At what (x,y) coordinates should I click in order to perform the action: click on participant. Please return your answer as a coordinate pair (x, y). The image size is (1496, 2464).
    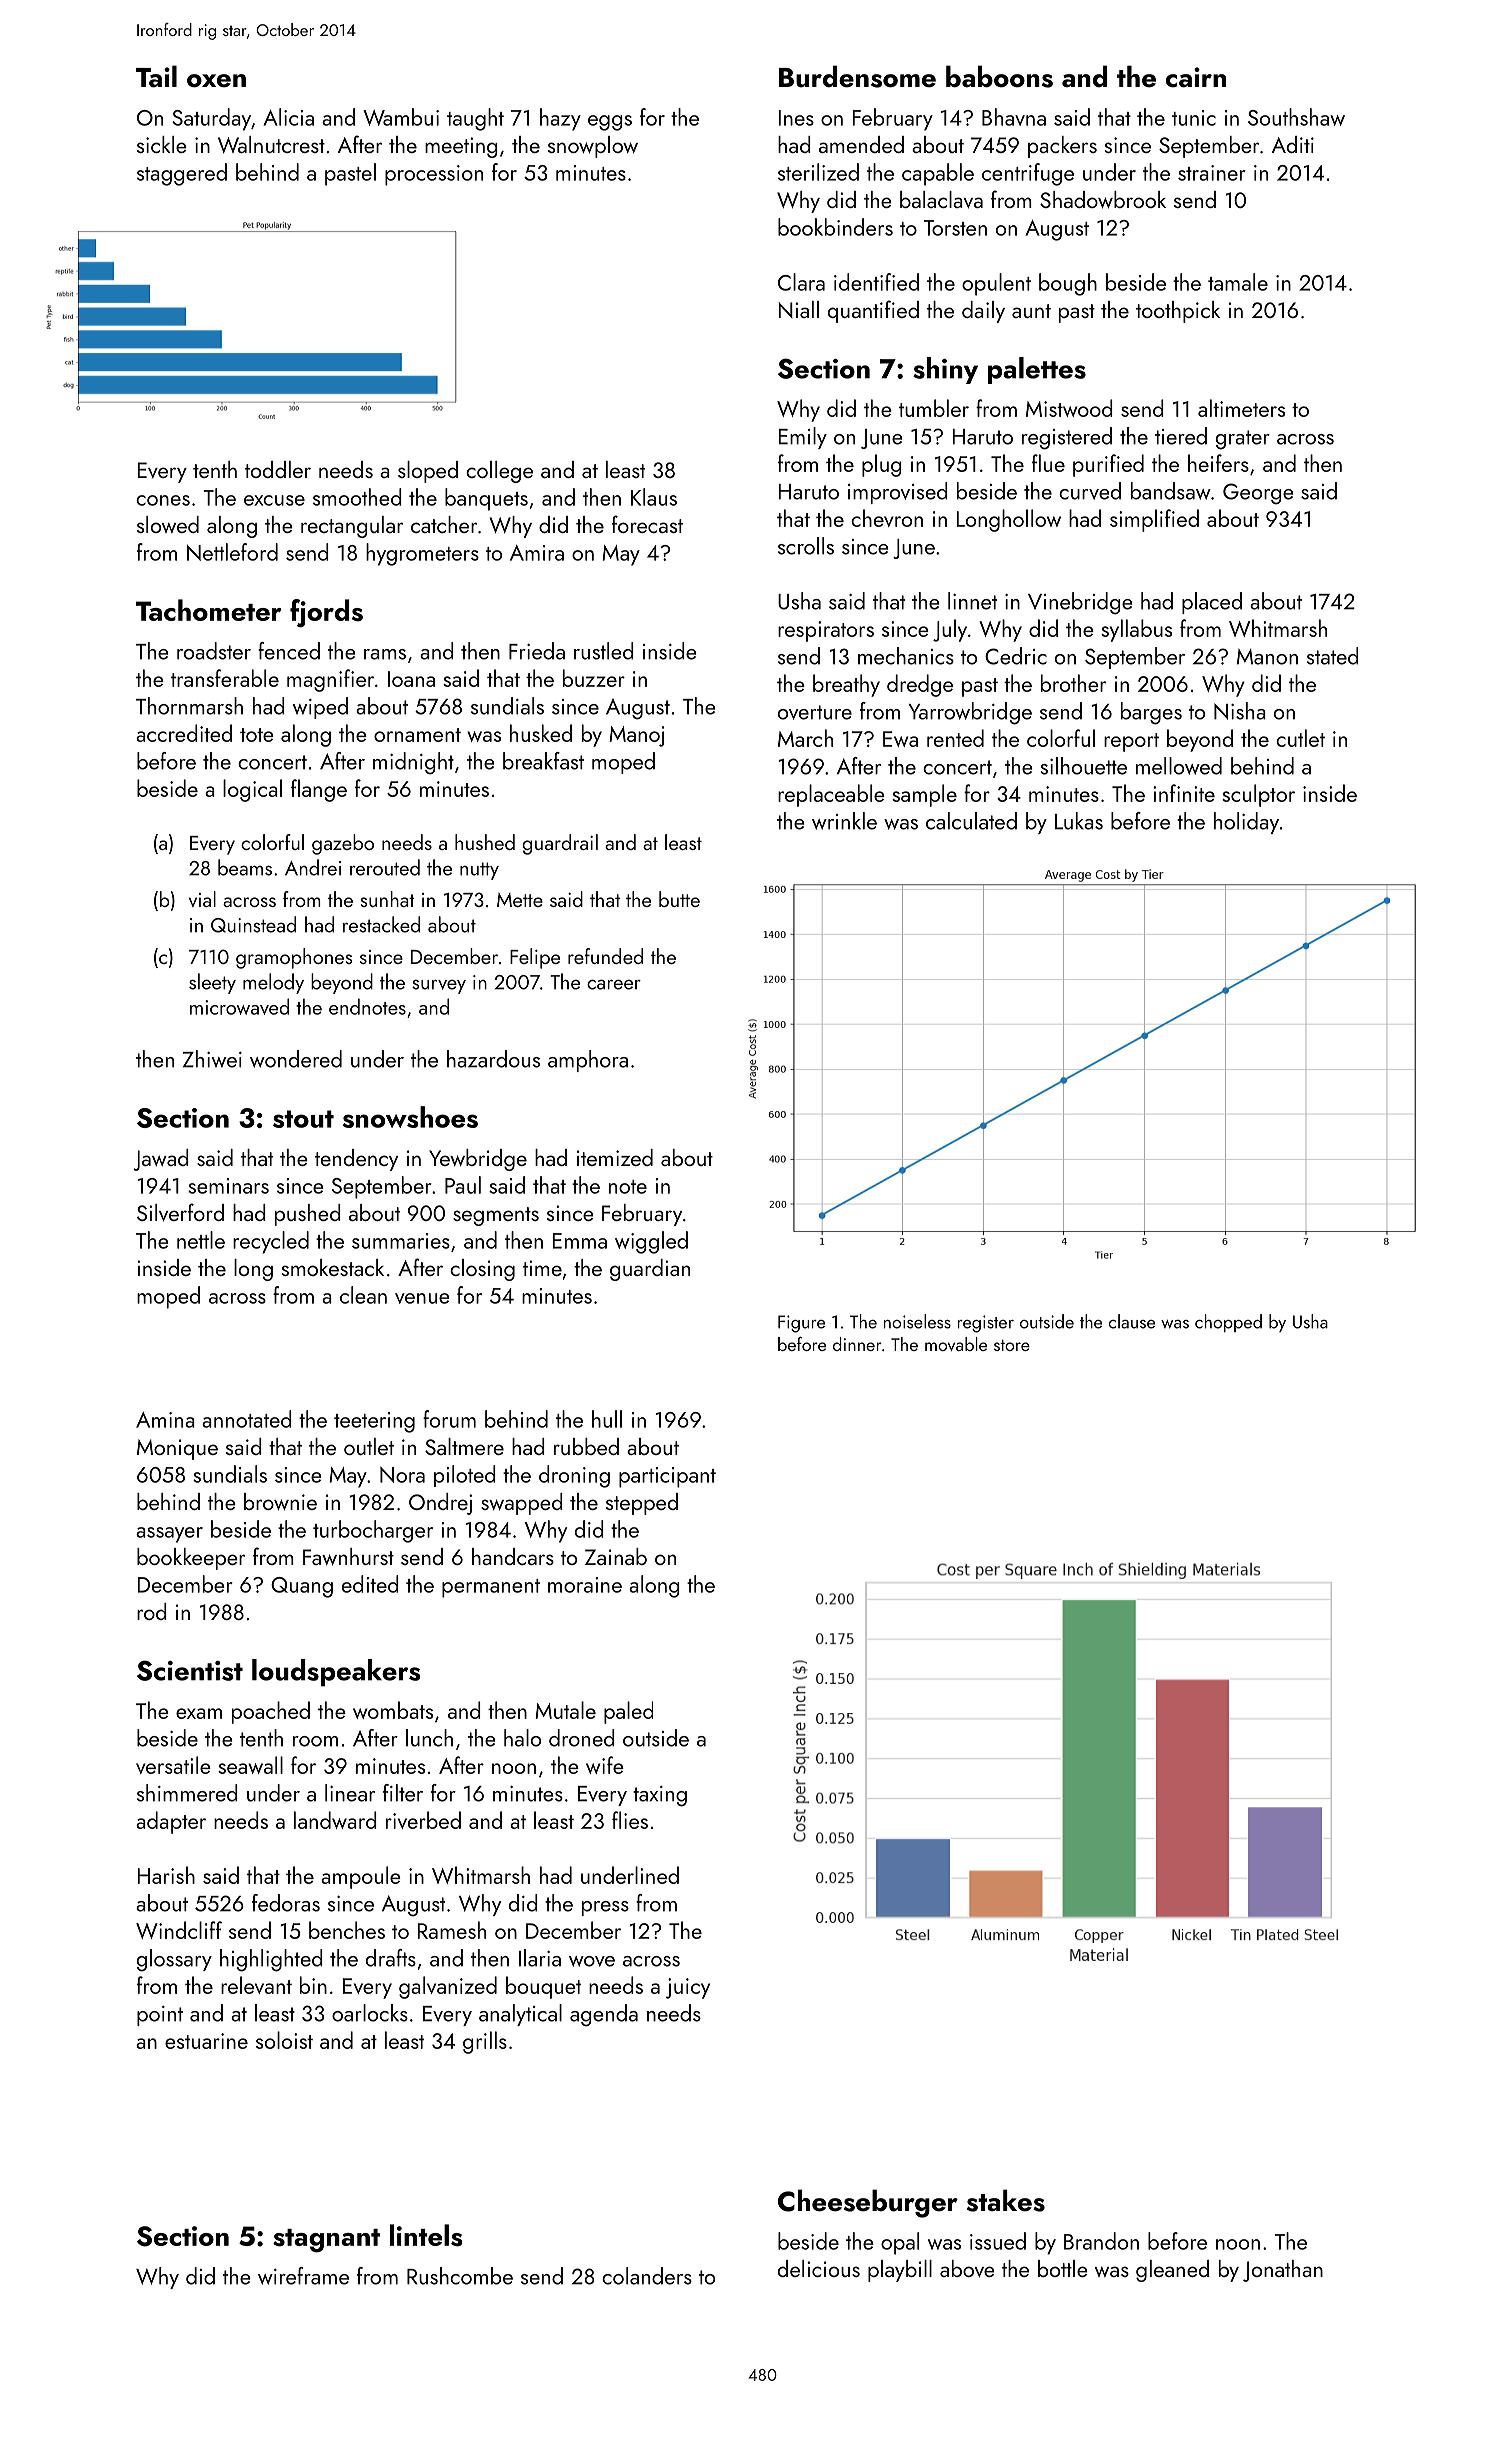
    Looking at the image, I should click on (667, 1477).
